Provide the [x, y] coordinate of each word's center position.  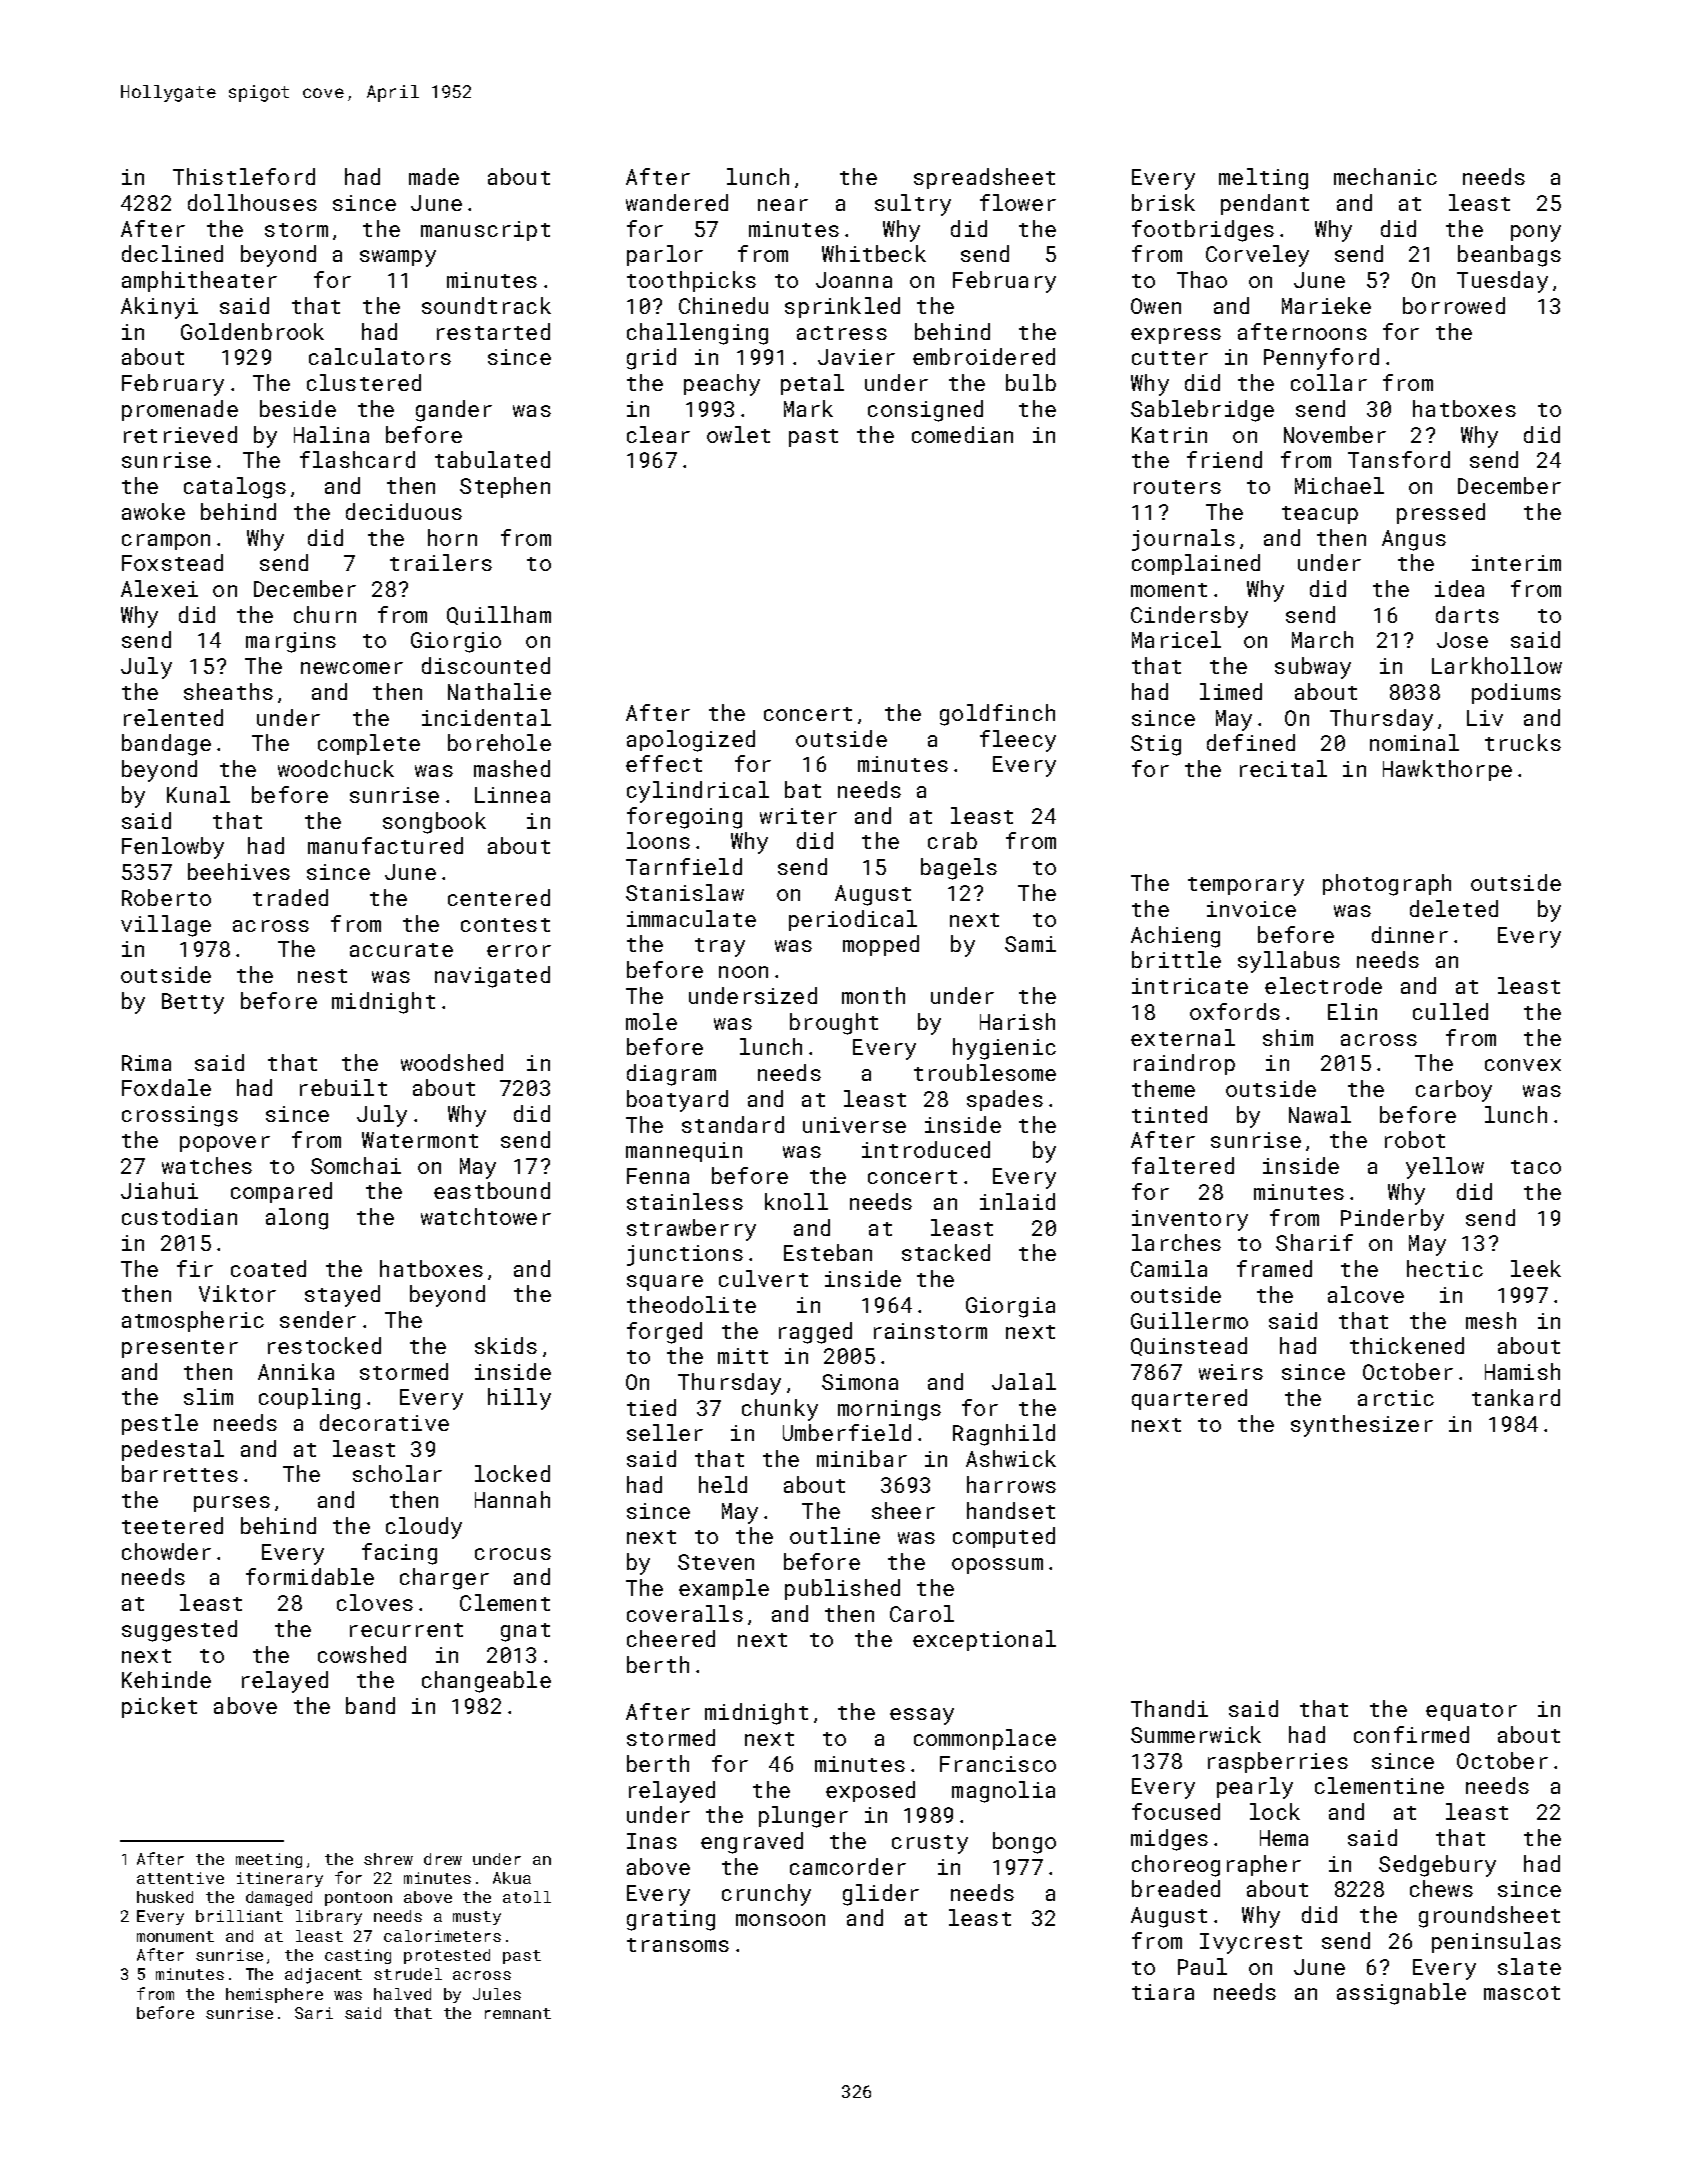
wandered [677, 202]
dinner [1410, 934]
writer [798, 816]
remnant [518, 2013]
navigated [492, 977]
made [434, 176]
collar [1329, 382]
